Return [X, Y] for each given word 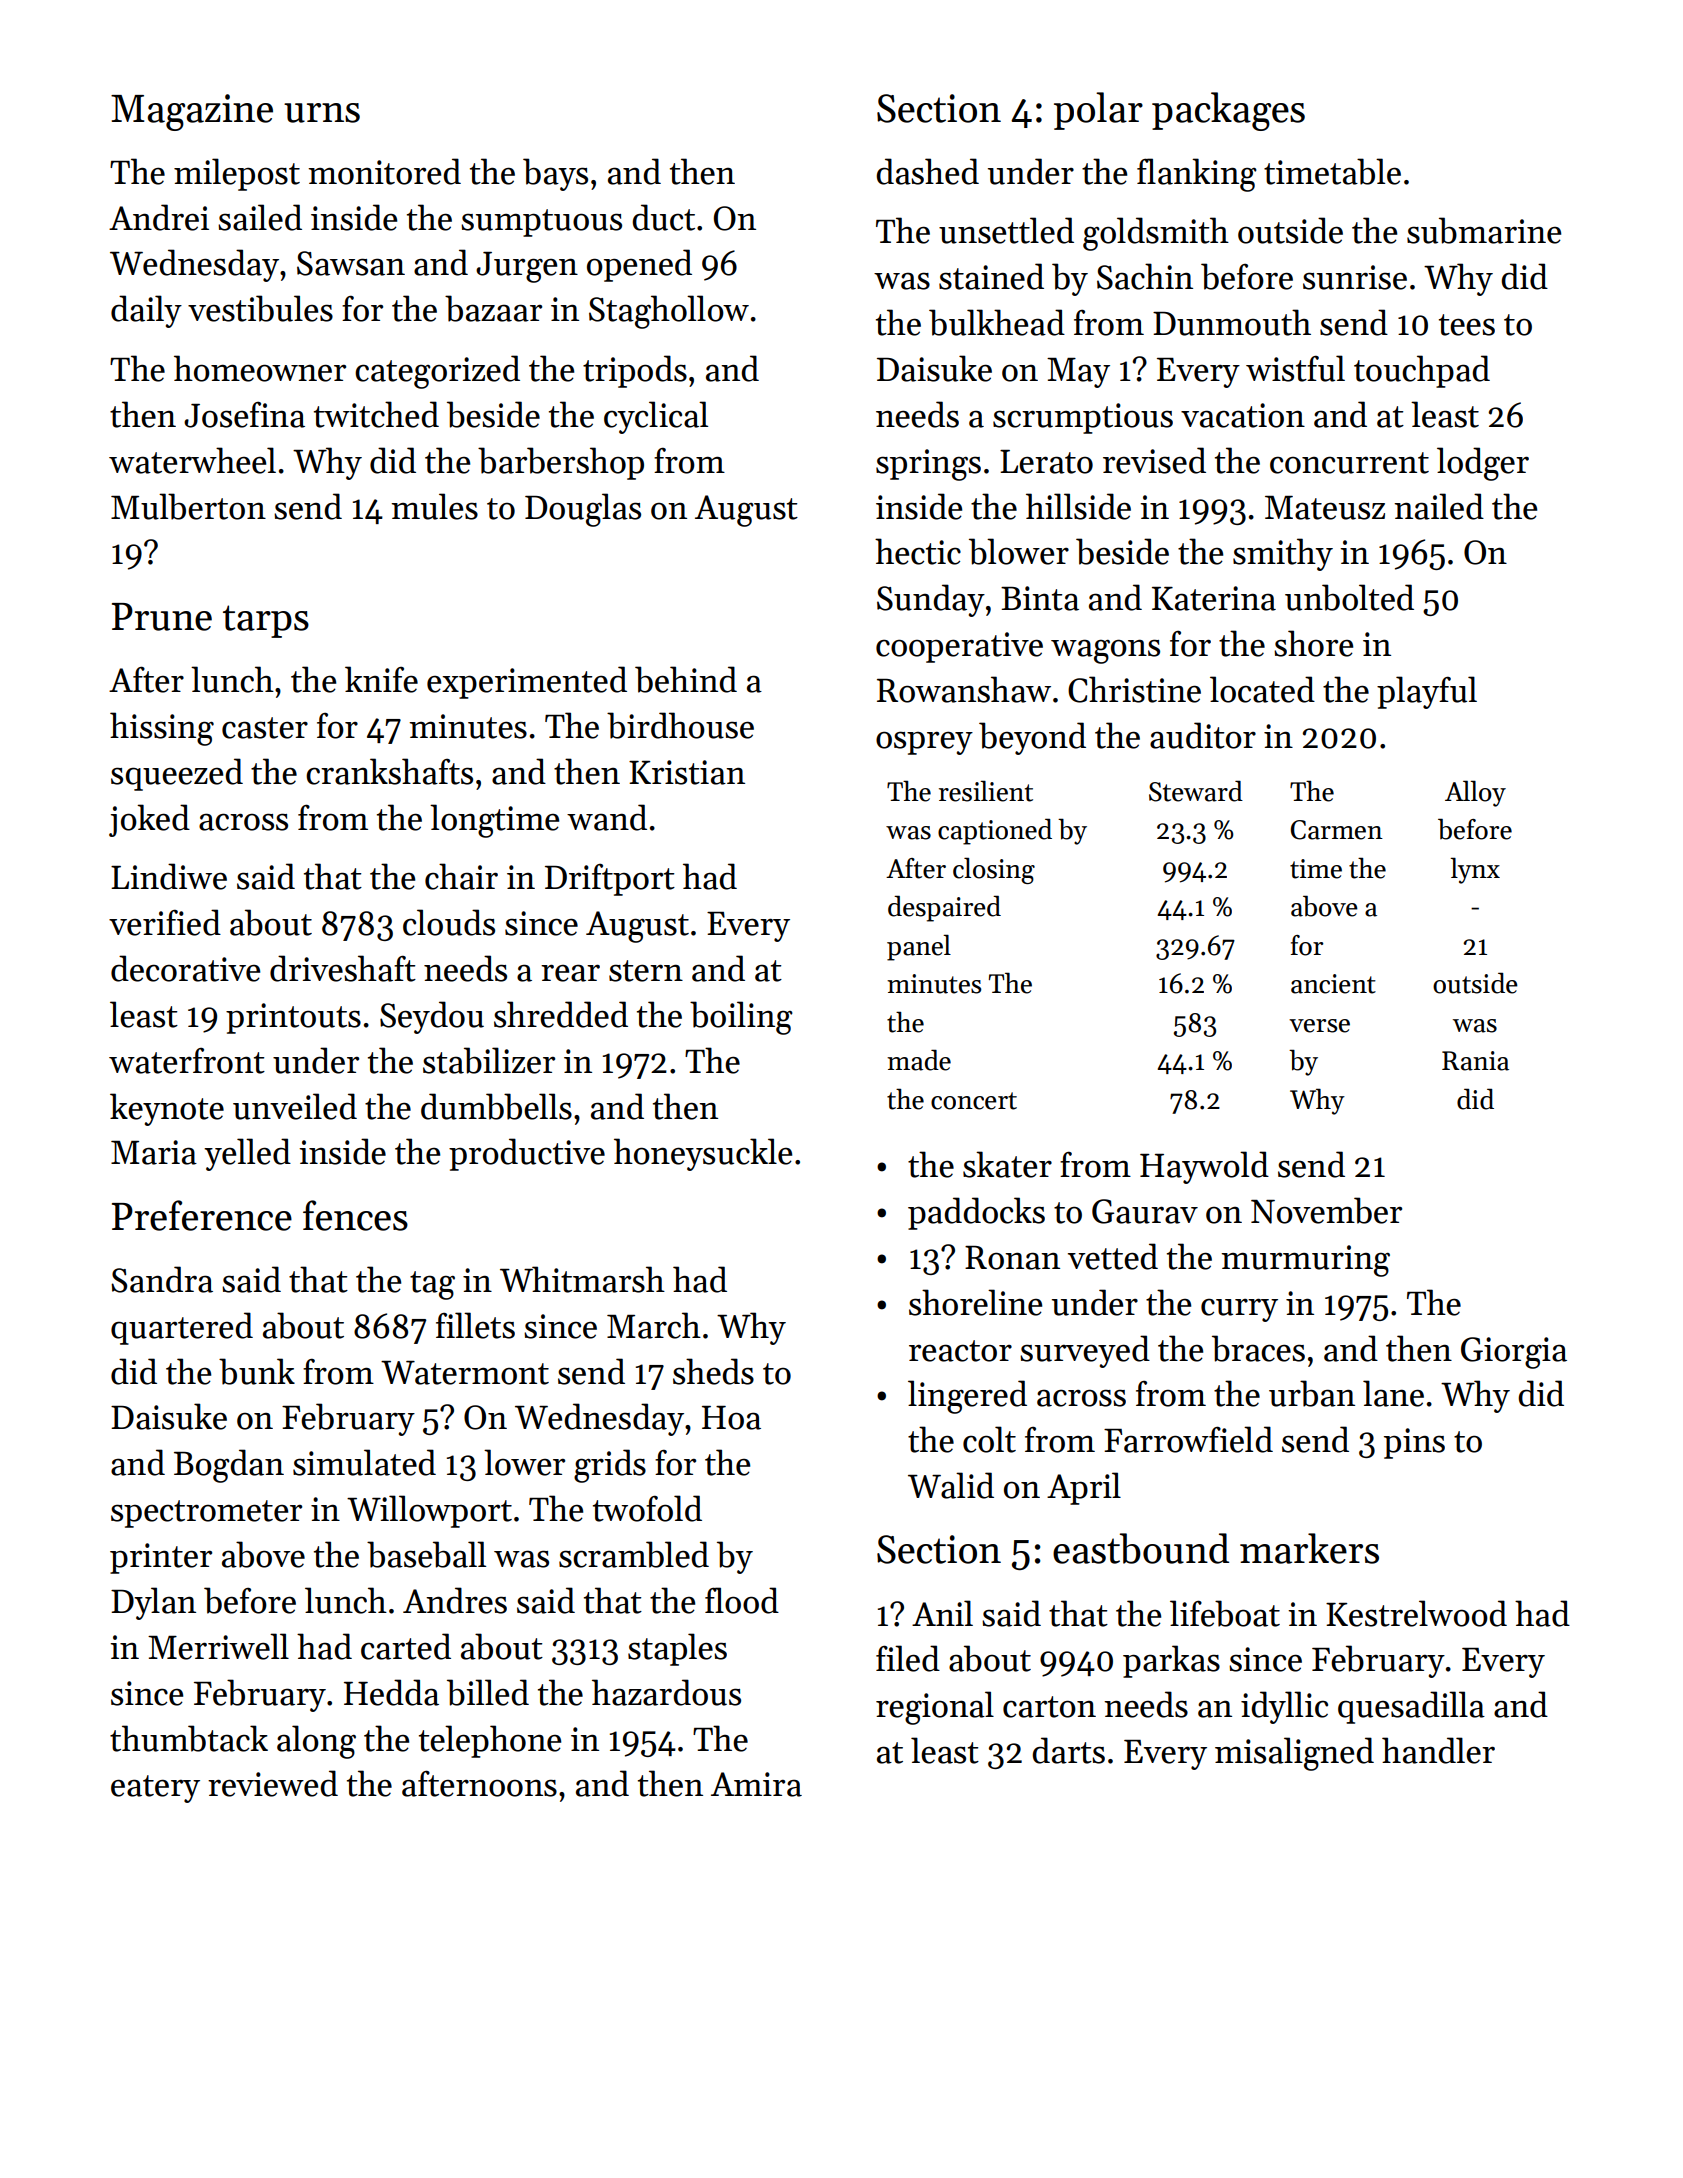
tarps [266, 621]
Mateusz [1325, 508]
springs [928, 465]
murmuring [1305, 1261]
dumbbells [496, 1106]
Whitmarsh [582, 1279]
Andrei [159, 217]
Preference [202, 1215]
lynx [1475, 870]
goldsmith [1156, 234]
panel [919, 947]
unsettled [1006, 230]
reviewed [273, 1783]
